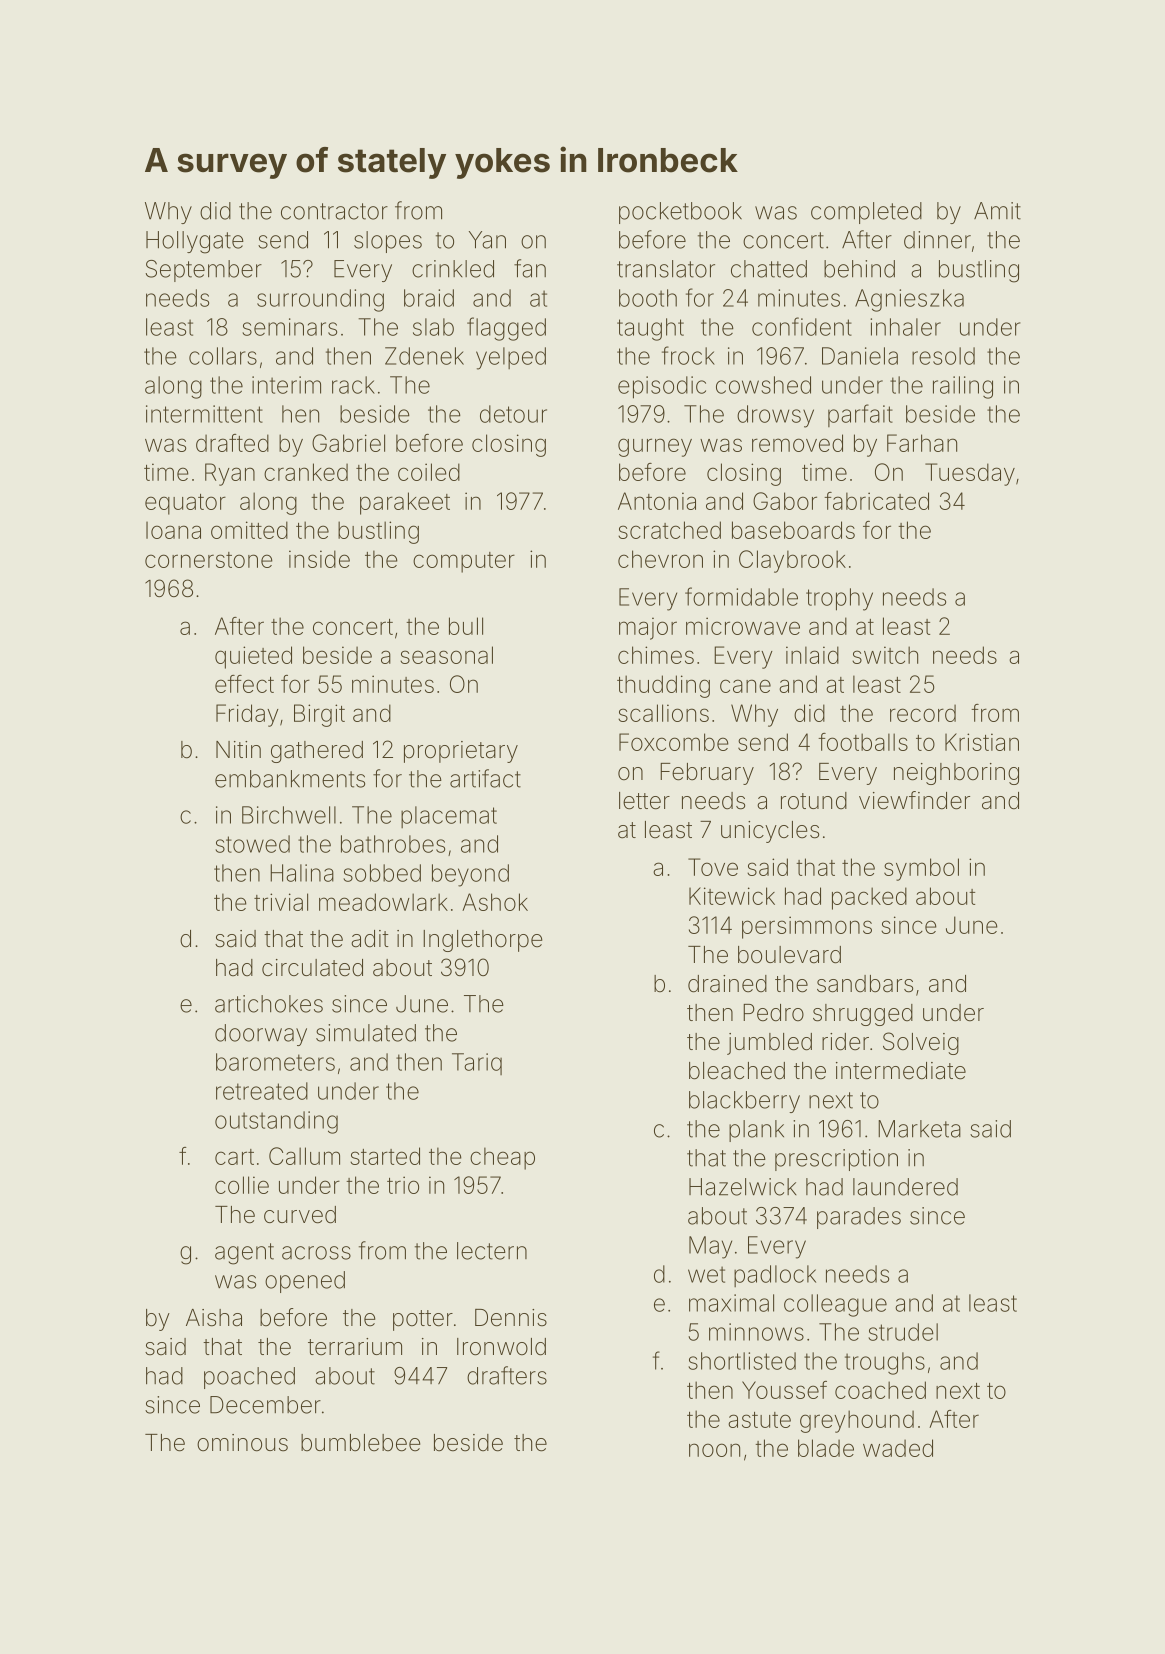  Describe the element at coordinates (513, 414) in the screenshot. I see `detour` at that location.
